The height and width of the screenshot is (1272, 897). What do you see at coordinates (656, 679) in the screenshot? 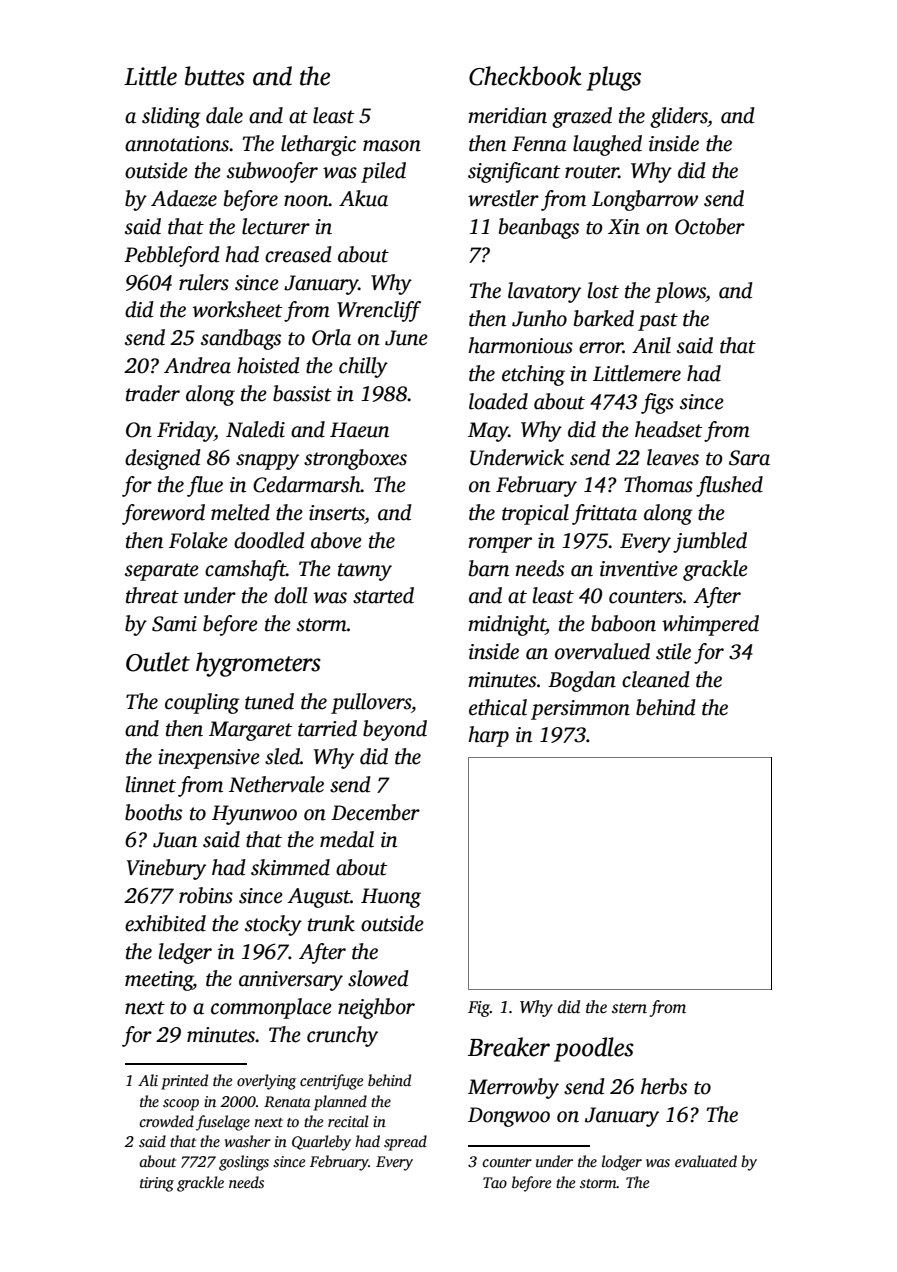
I see `cleaned` at bounding box center [656, 679].
